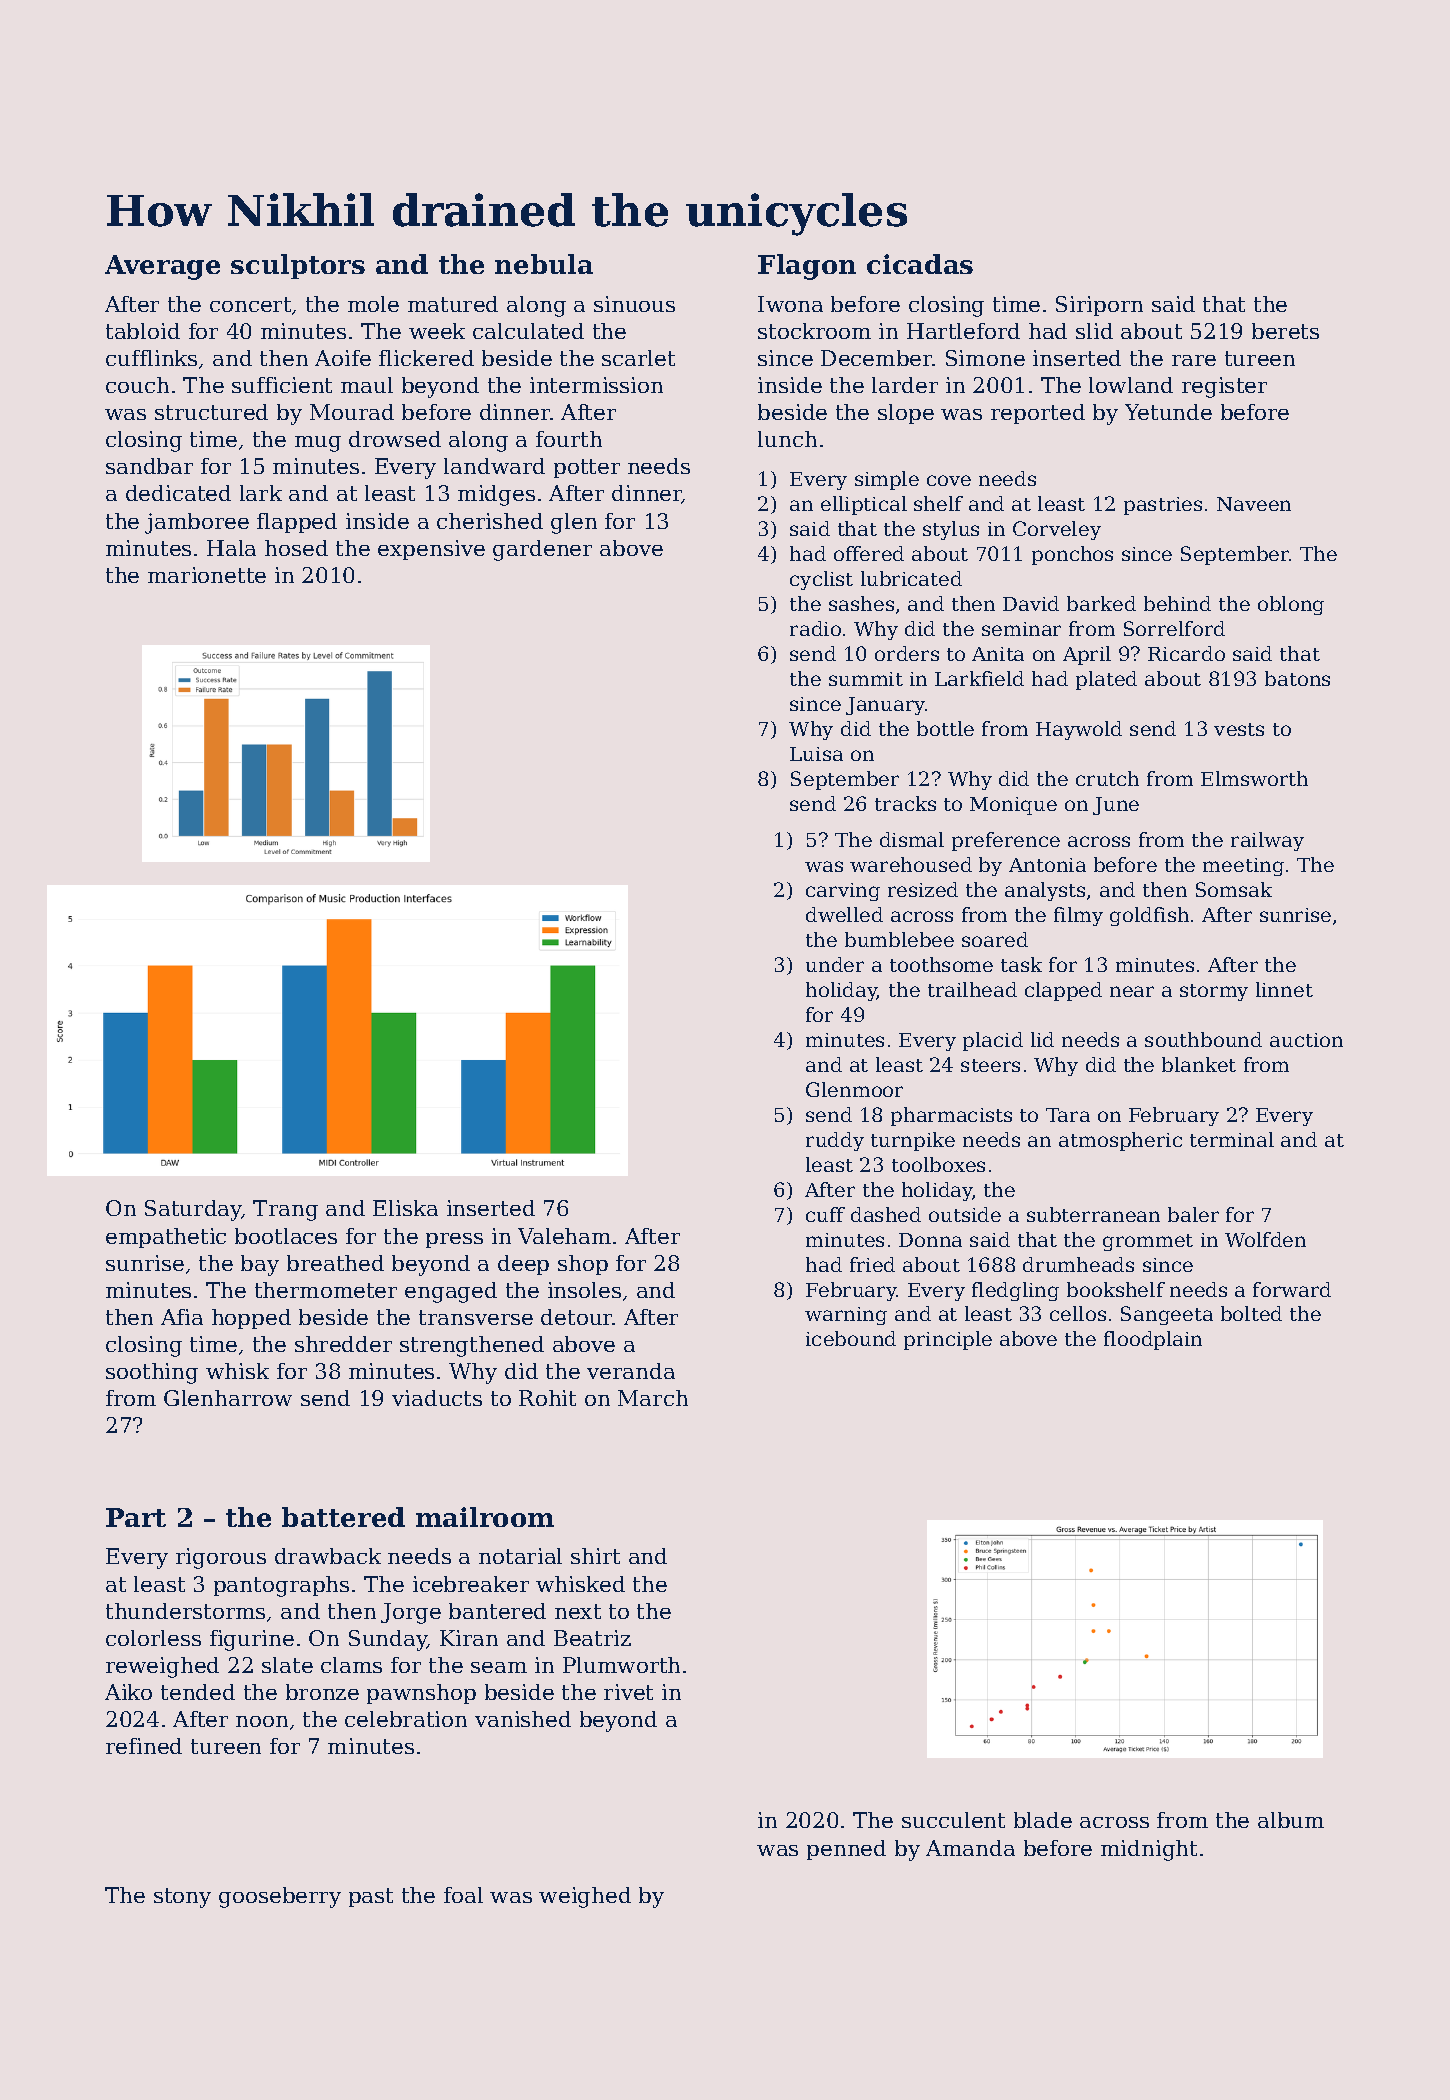 This screenshot has height=2100, width=1450. I want to click on penned, so click(846, 1850).
